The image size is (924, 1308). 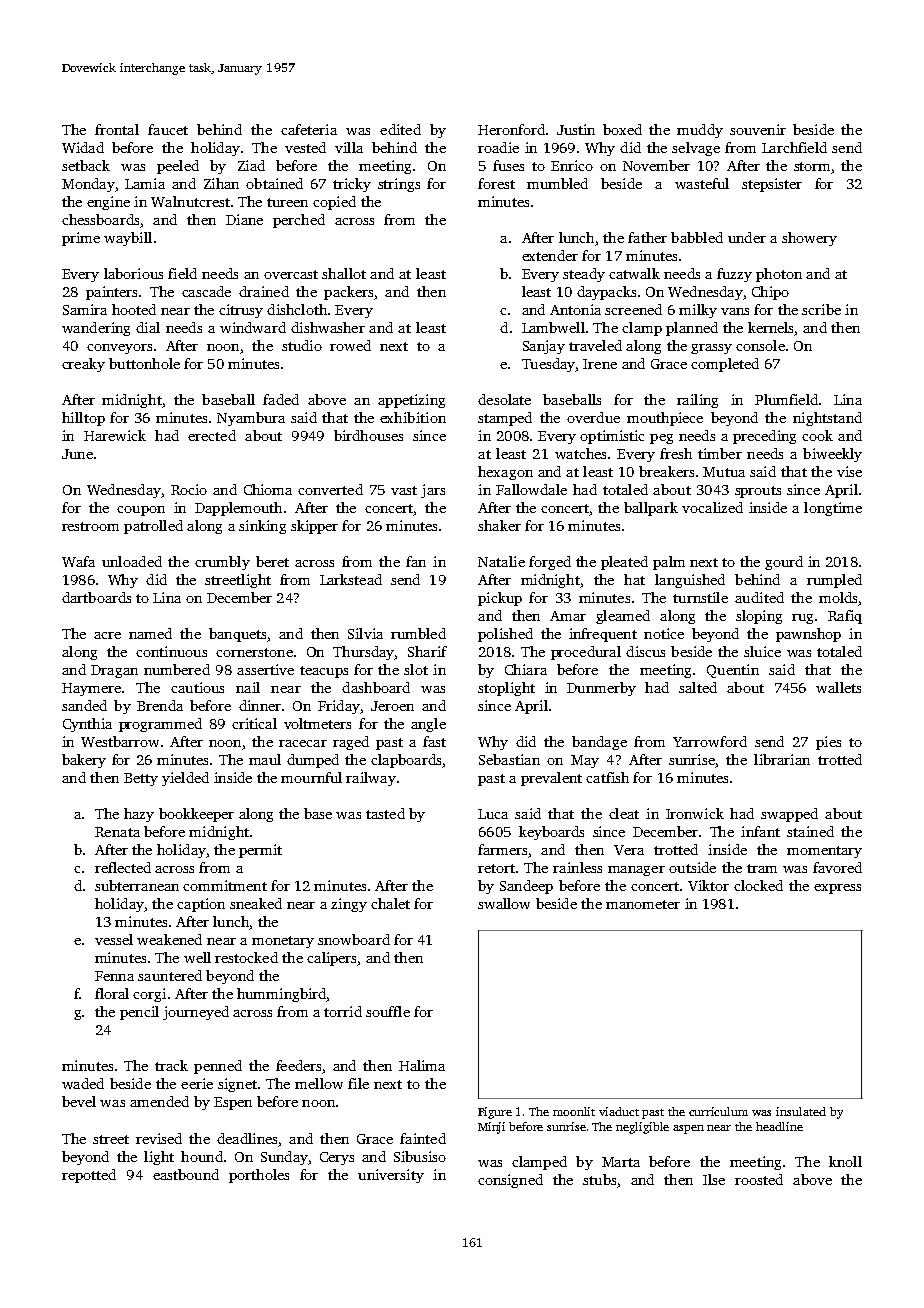 I want to click on creaky, so click(x=83, y=365).
